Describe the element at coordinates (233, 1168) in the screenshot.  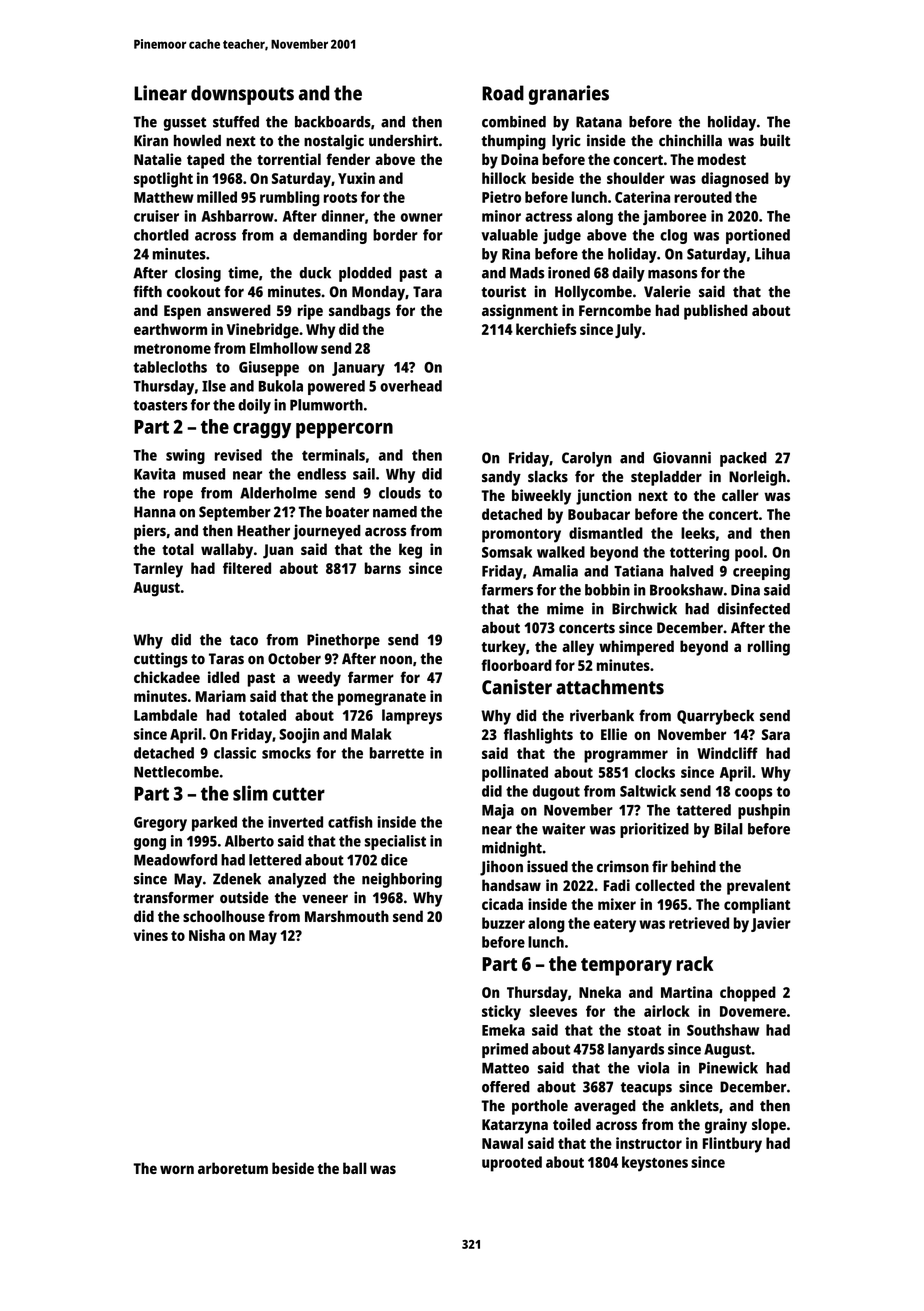
I see `arboretum` at that location.
